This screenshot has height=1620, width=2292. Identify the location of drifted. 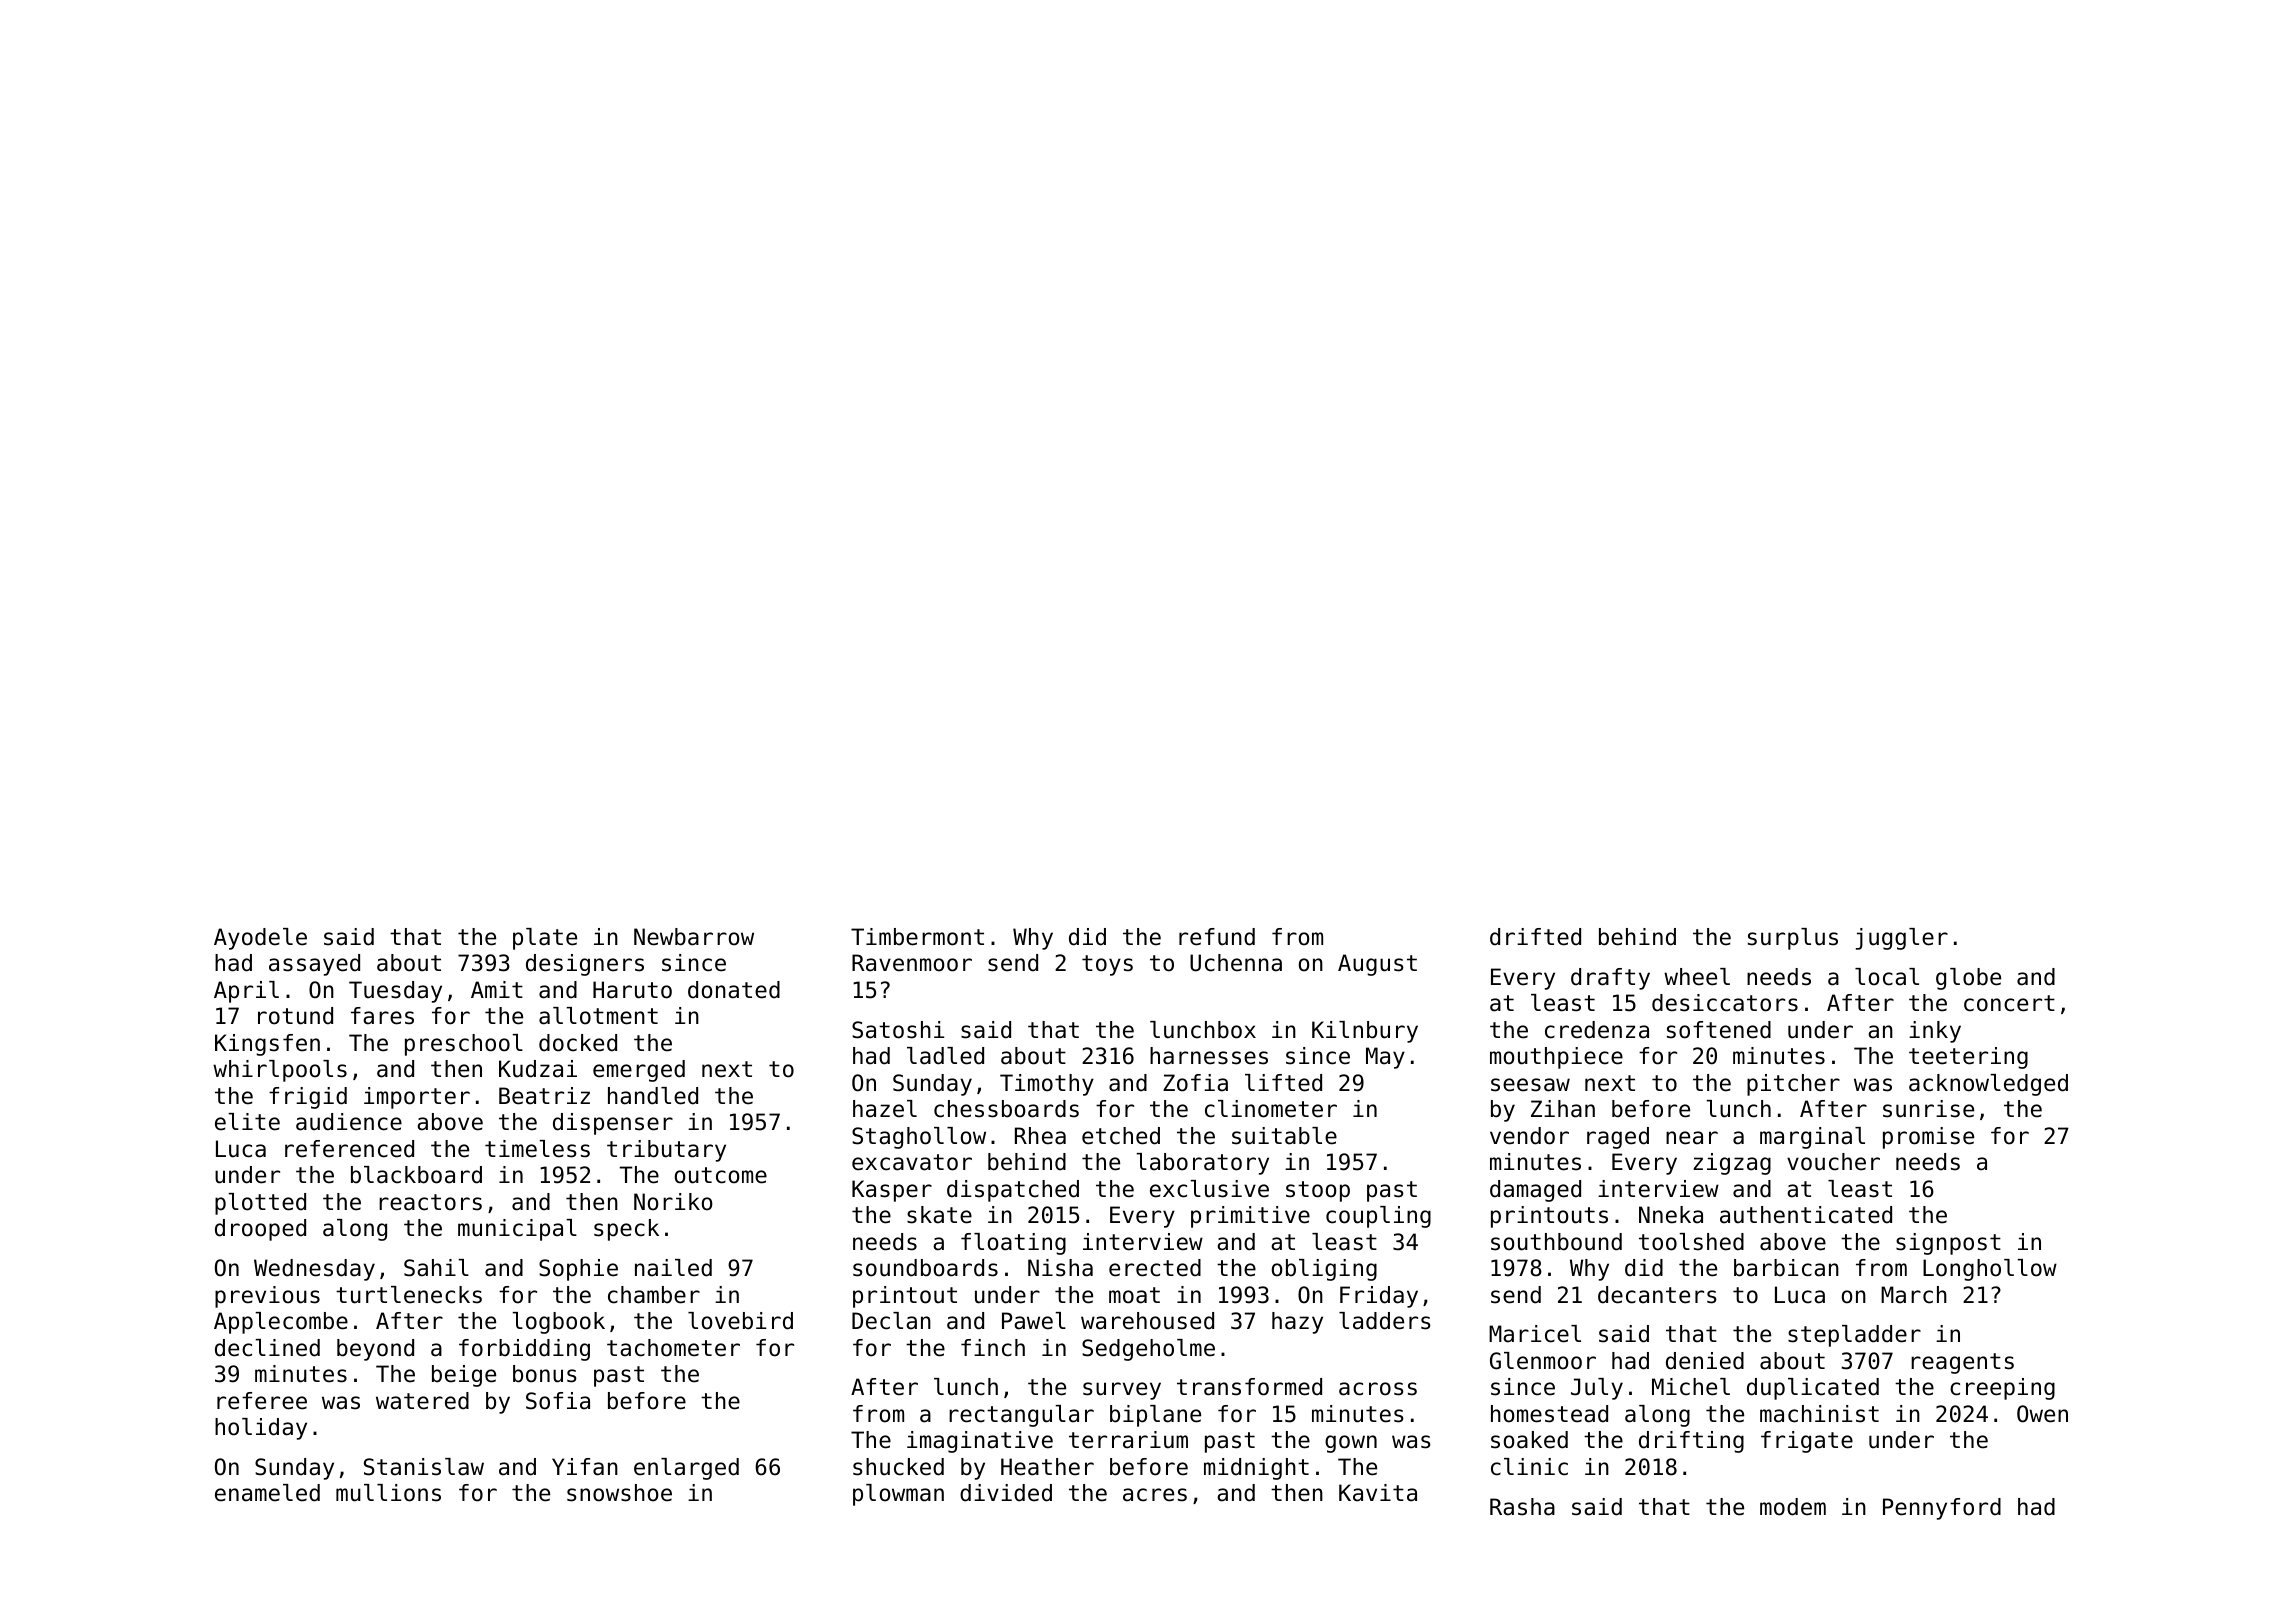
(1535, 937).
